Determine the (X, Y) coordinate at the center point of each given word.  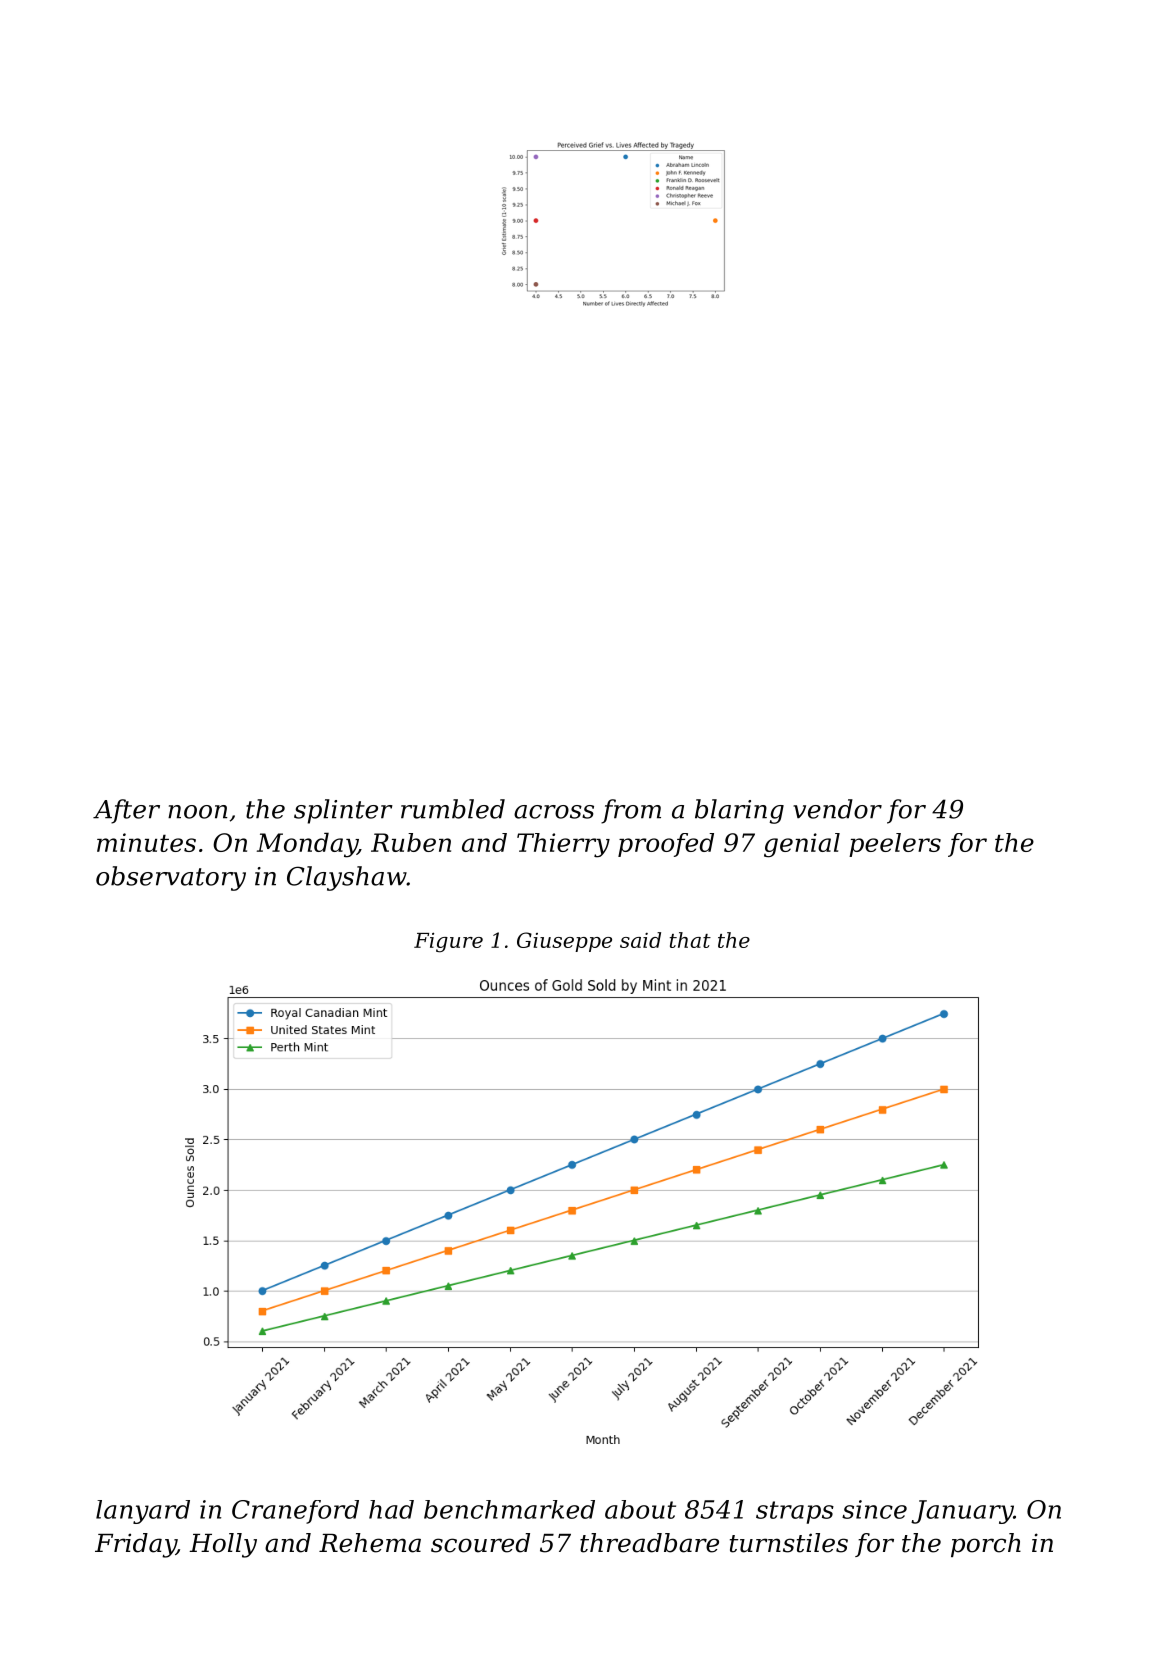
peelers (895, 845)
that (690, 940)
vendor (837, 809)
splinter (343, 811)
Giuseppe (564, 942)
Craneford (295, 1512)
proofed (666, 845)
